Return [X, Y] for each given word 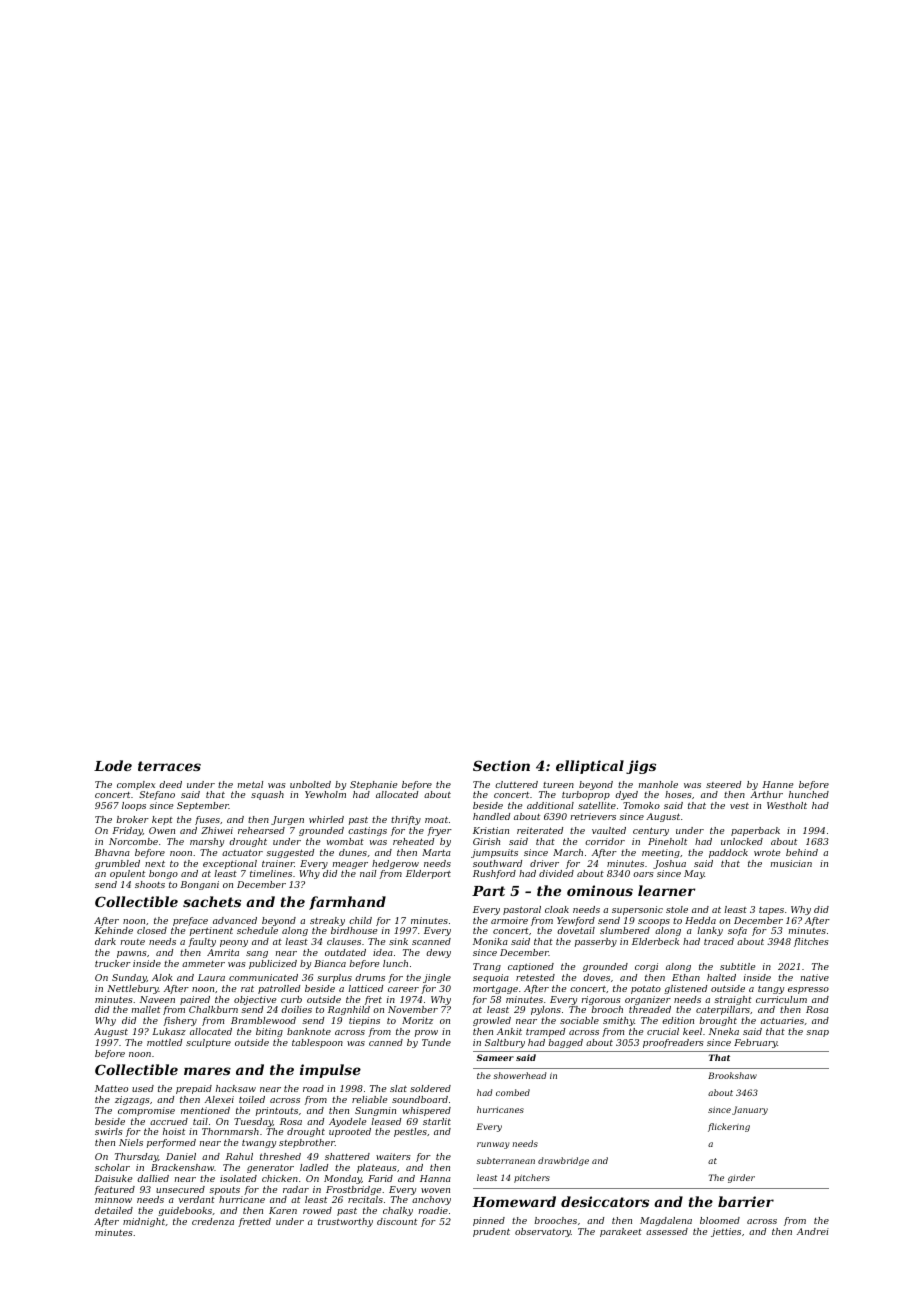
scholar [112, 1167]
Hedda [700, 920]
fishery [180, 1021]
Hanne [778, 784]
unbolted [310, 784]
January [750, 1110]
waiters [393, 1156]
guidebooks [185, 1211]
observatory [543, 1232]
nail [368, 873]
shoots [150, 884]
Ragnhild [349, 1010]
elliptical [590, 767]
